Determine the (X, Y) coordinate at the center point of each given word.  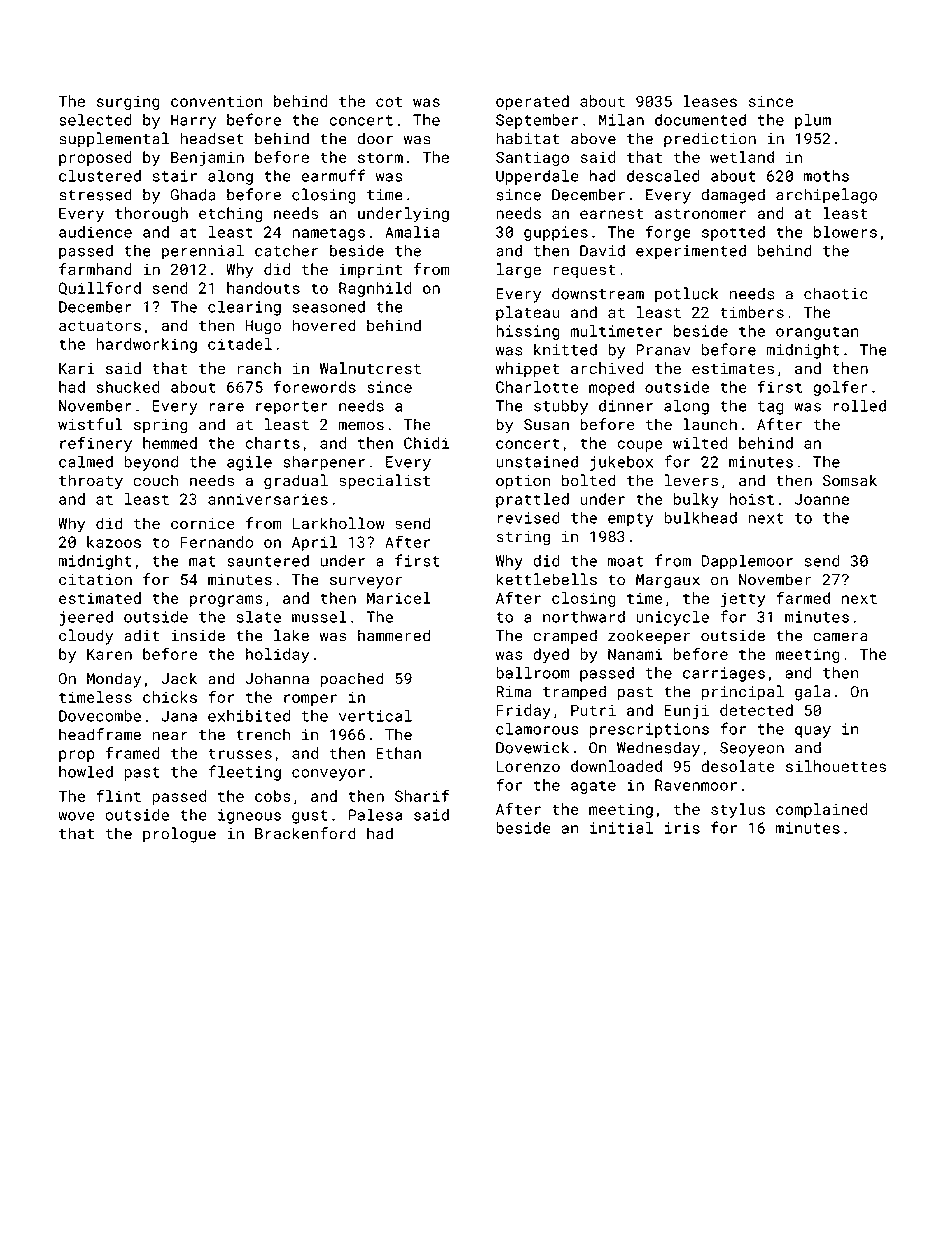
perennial (203, 252)
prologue (179, 835)
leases (710, 101)
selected (95, 120)
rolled (859, 405)
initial (621, 828)
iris (682, 828)
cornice (203, 524)
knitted (565, 349)
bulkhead (700, 517)
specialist (384, 482)
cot (389, 102)
